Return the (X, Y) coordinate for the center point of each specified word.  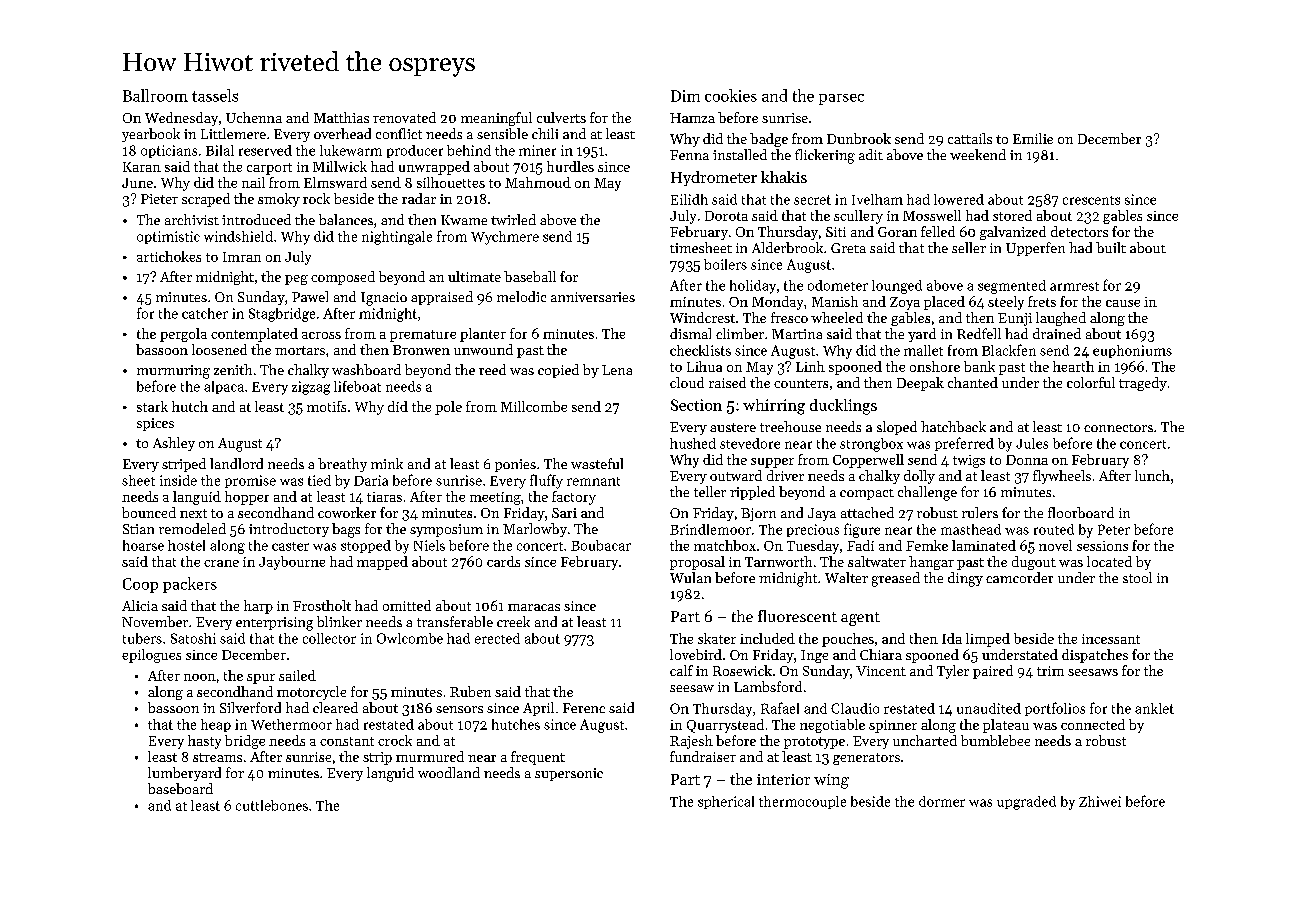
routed (1054, 529)
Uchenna (254, 117)
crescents (1091, 200)
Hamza (692, 118)
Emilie (1033, 138)
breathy (342, 465)
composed (343, 278)
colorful (1091, 382)
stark (152, 406)
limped (988, 640)
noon (200, 677)
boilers (725, 264)
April (538, 709)
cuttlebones (272, 805)
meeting (495, 498)
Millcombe (534, 406)
